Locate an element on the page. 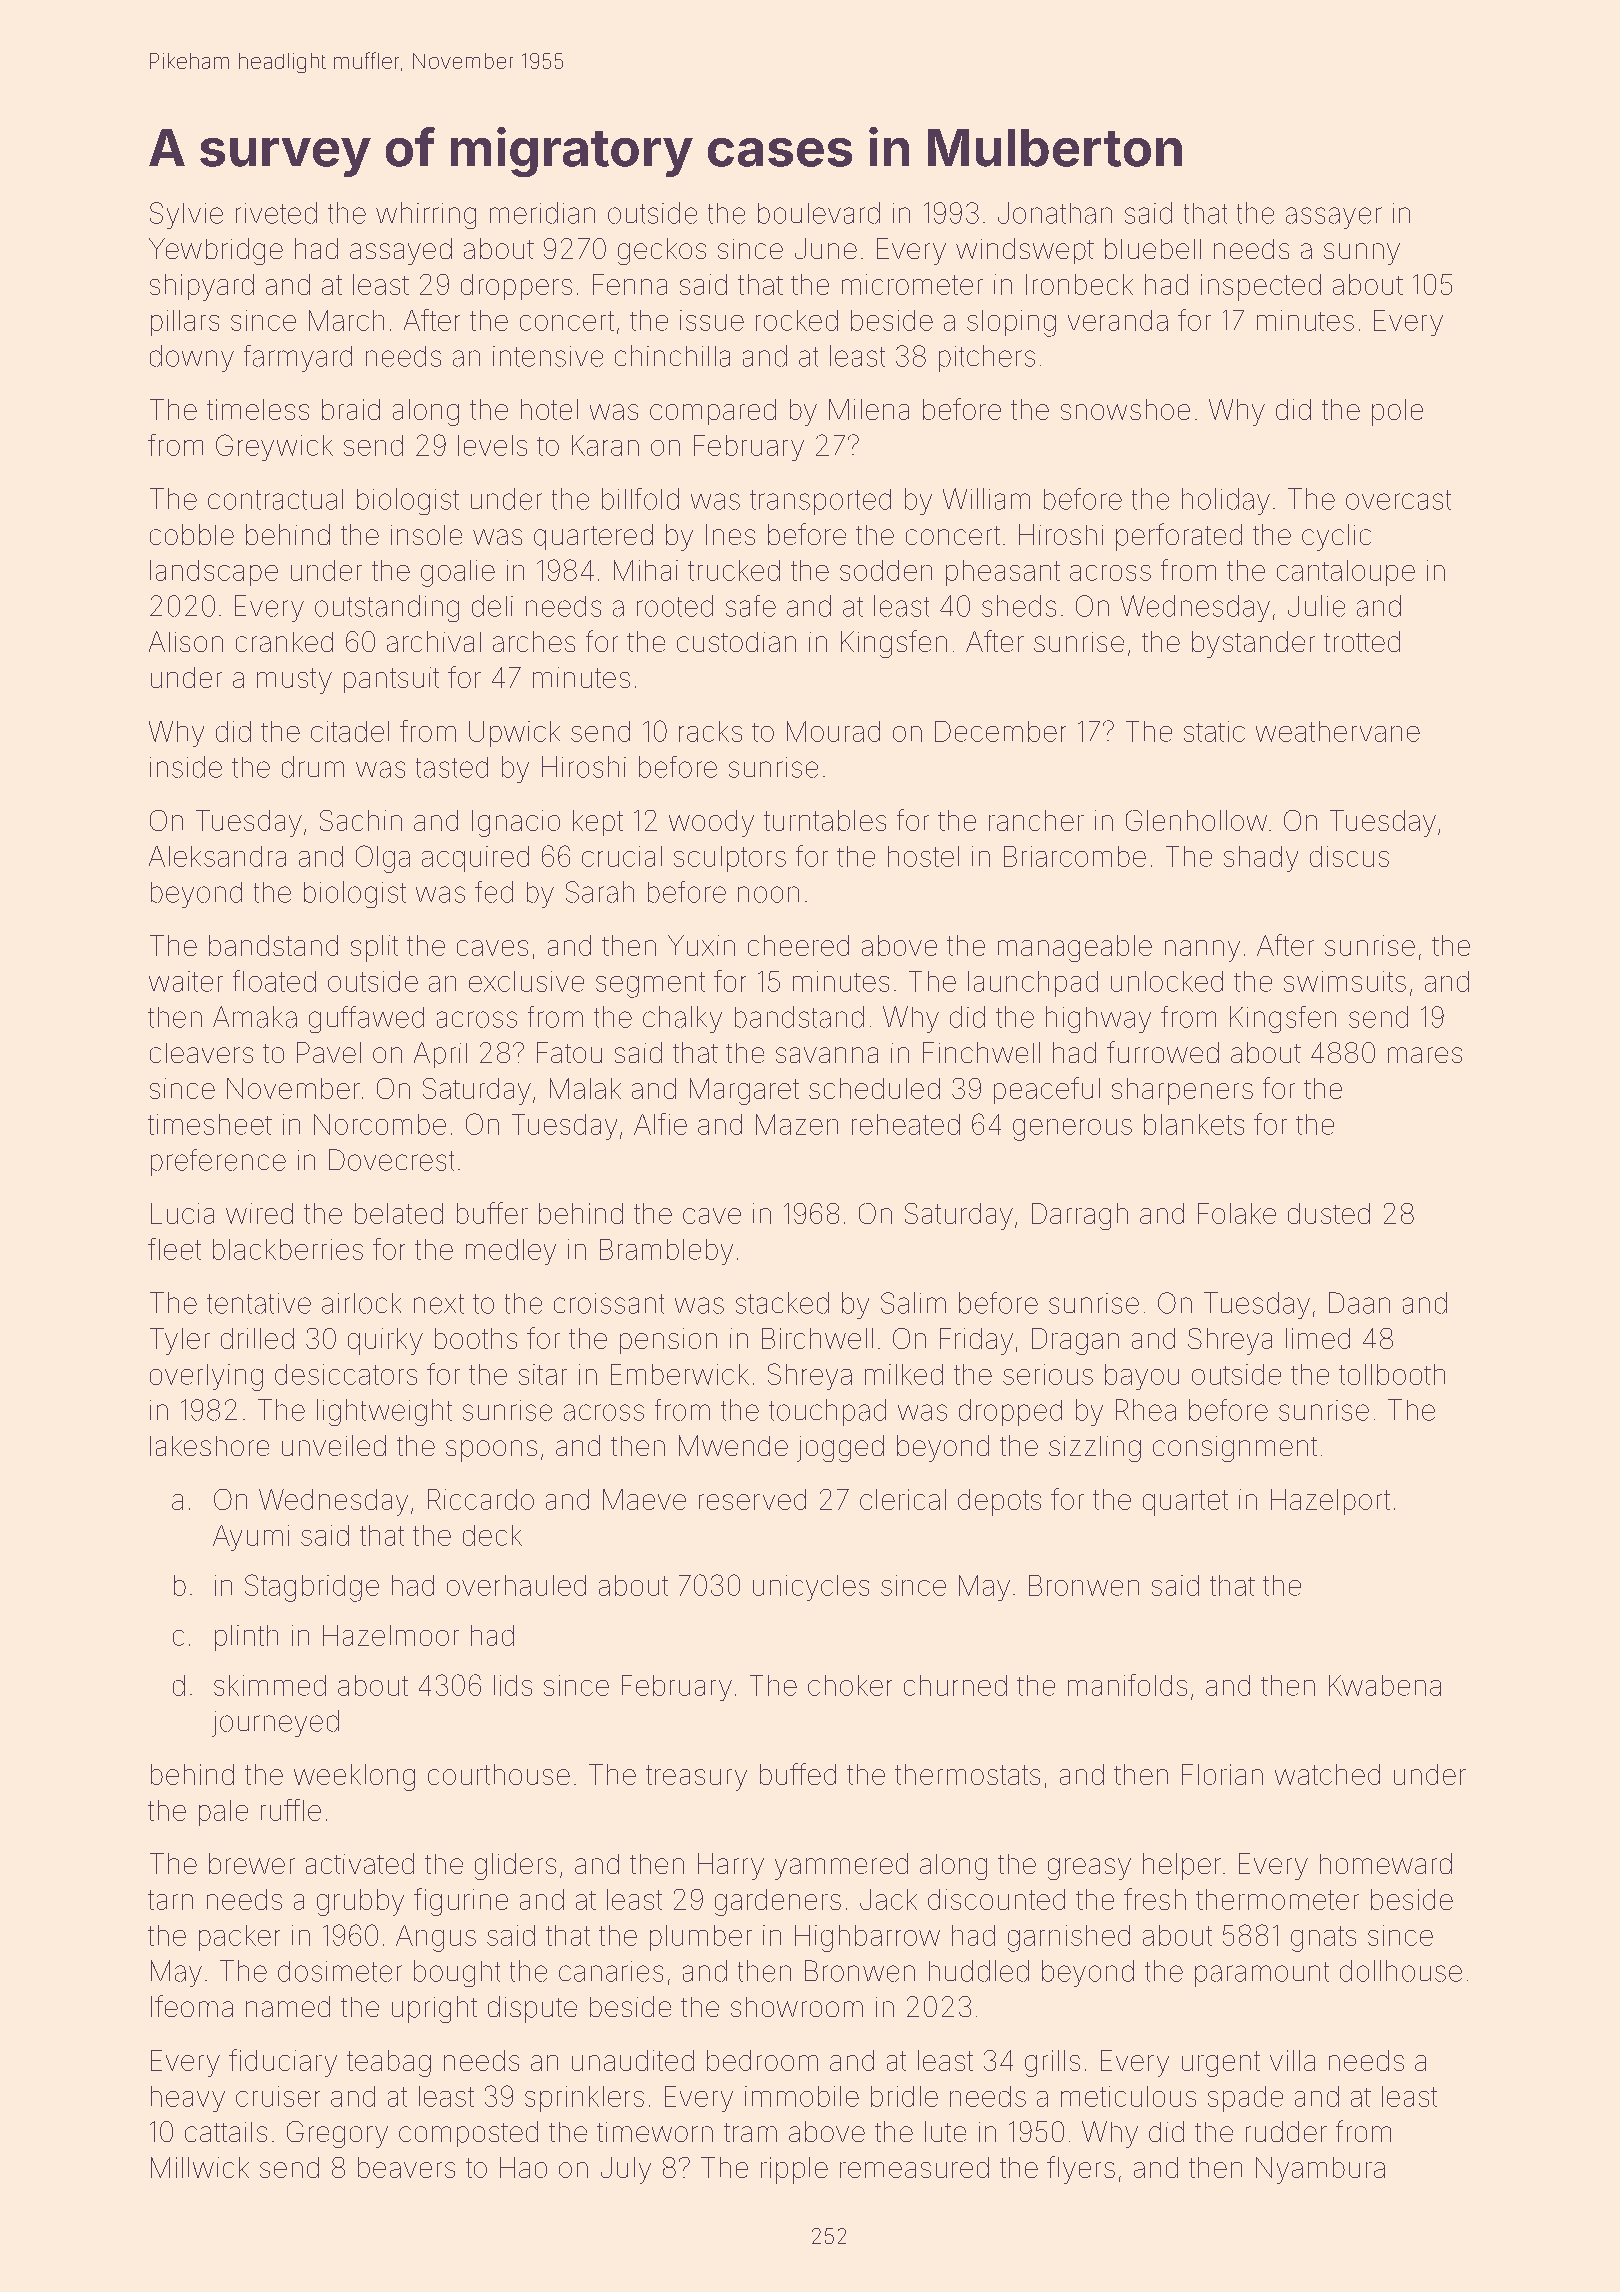  huddled is located at coordinates (979, 1971).
